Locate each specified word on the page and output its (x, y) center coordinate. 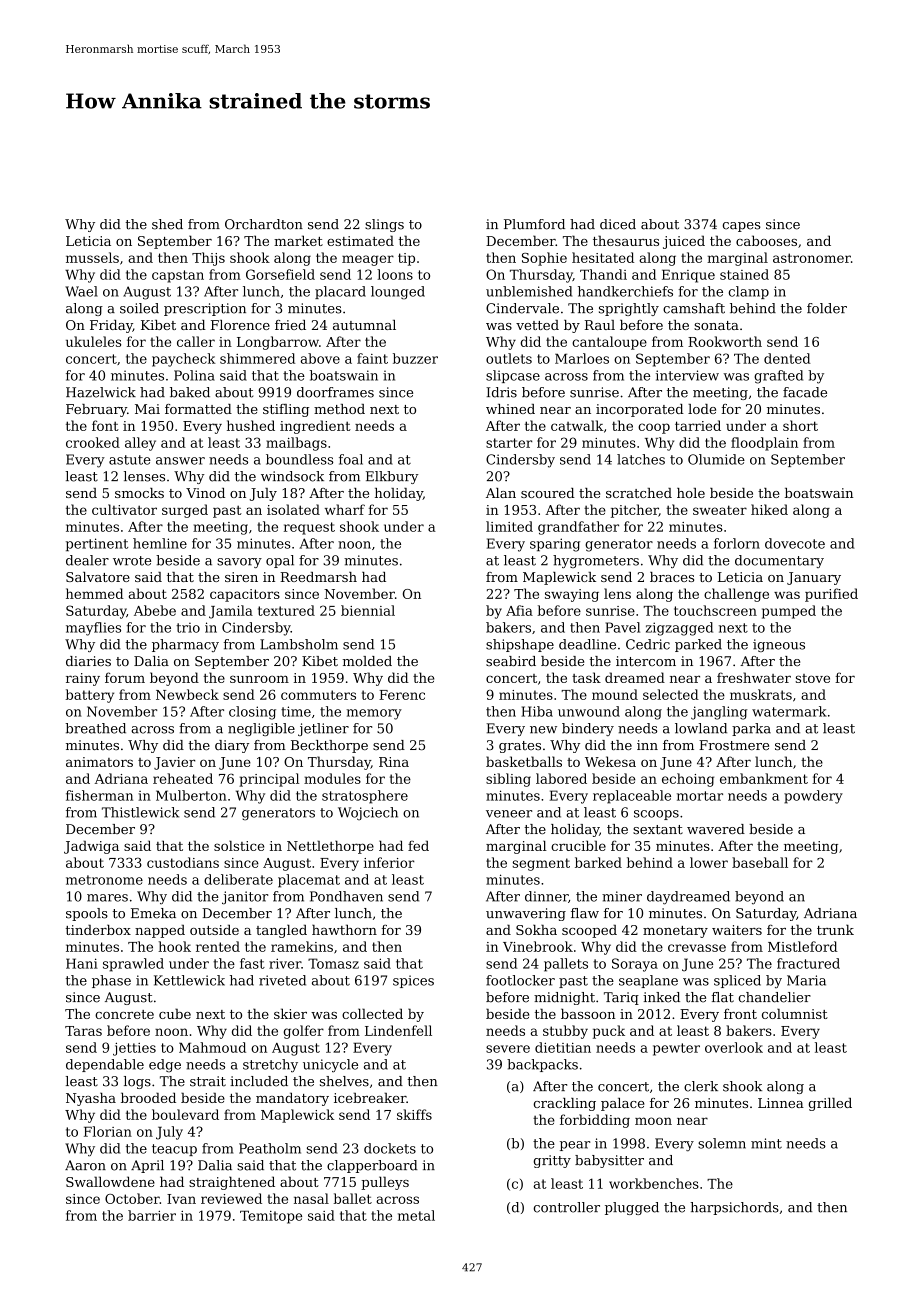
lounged (398, 293)
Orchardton (264, 224)
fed (418, 845)
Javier (174, 763)
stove (813, 678)
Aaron (85, 1165)
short (800, 425)
